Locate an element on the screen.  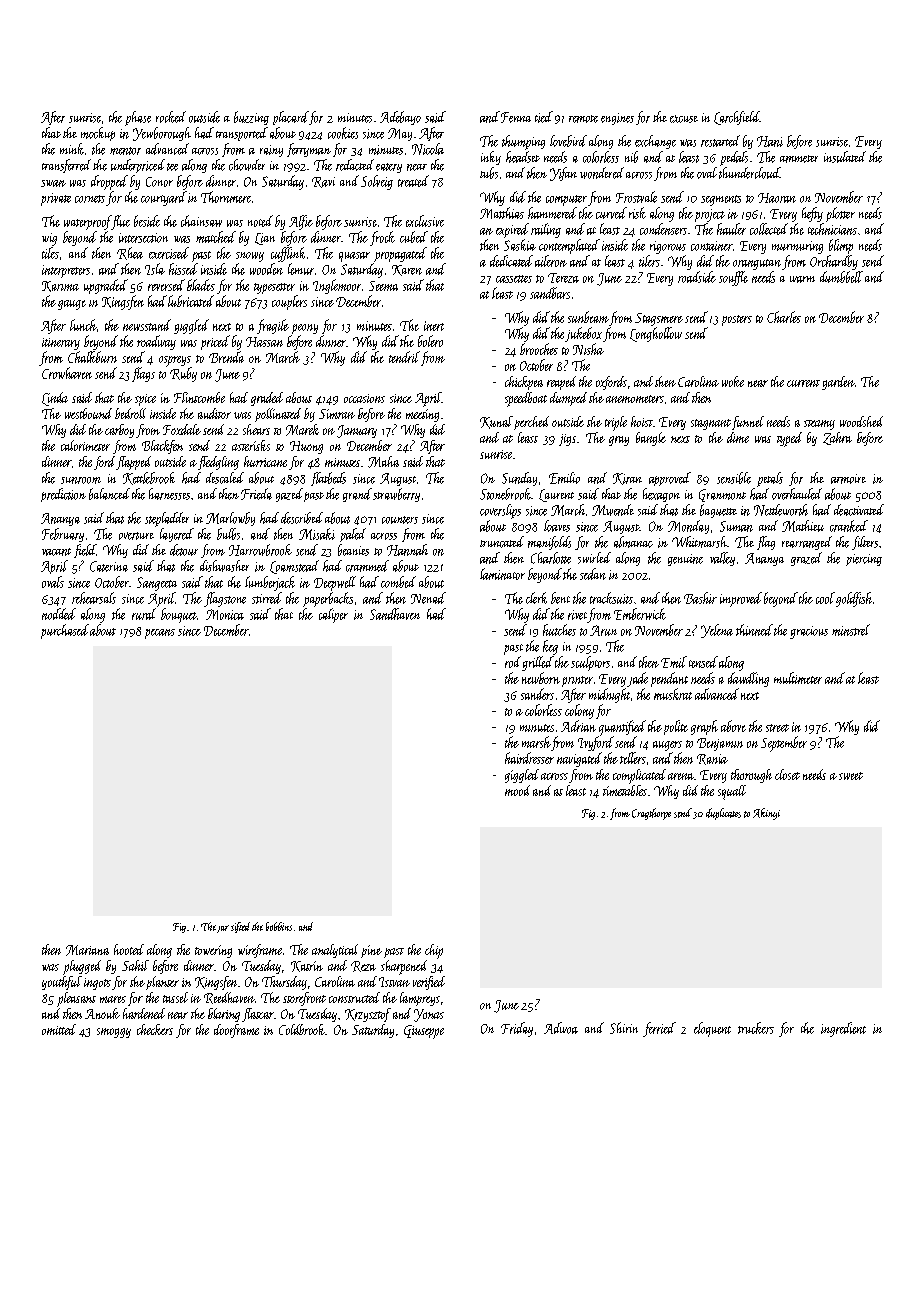
ammeter is located at coordinates (799, 159).
